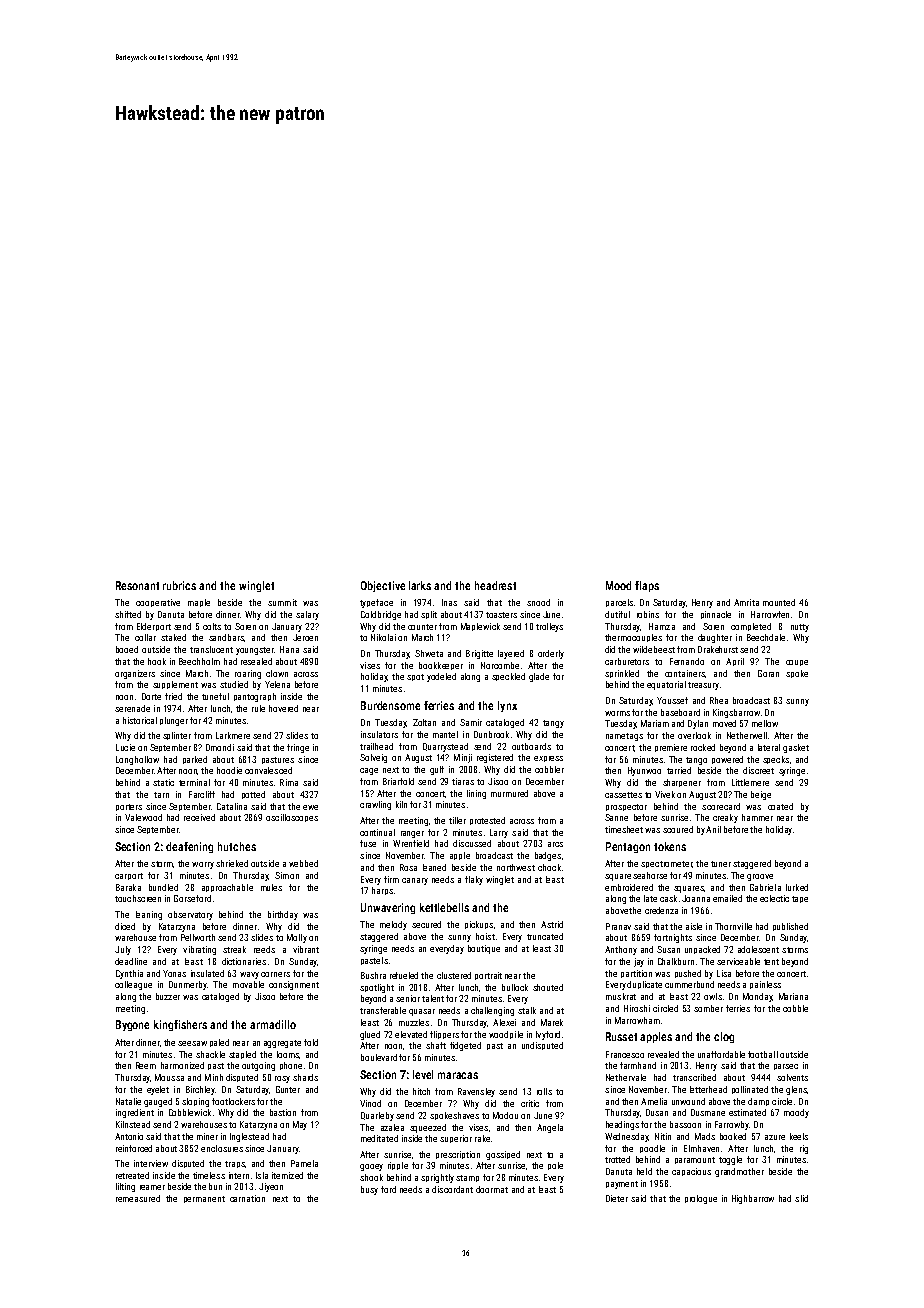  I want to click on remeasured, so click(138, 1198).
